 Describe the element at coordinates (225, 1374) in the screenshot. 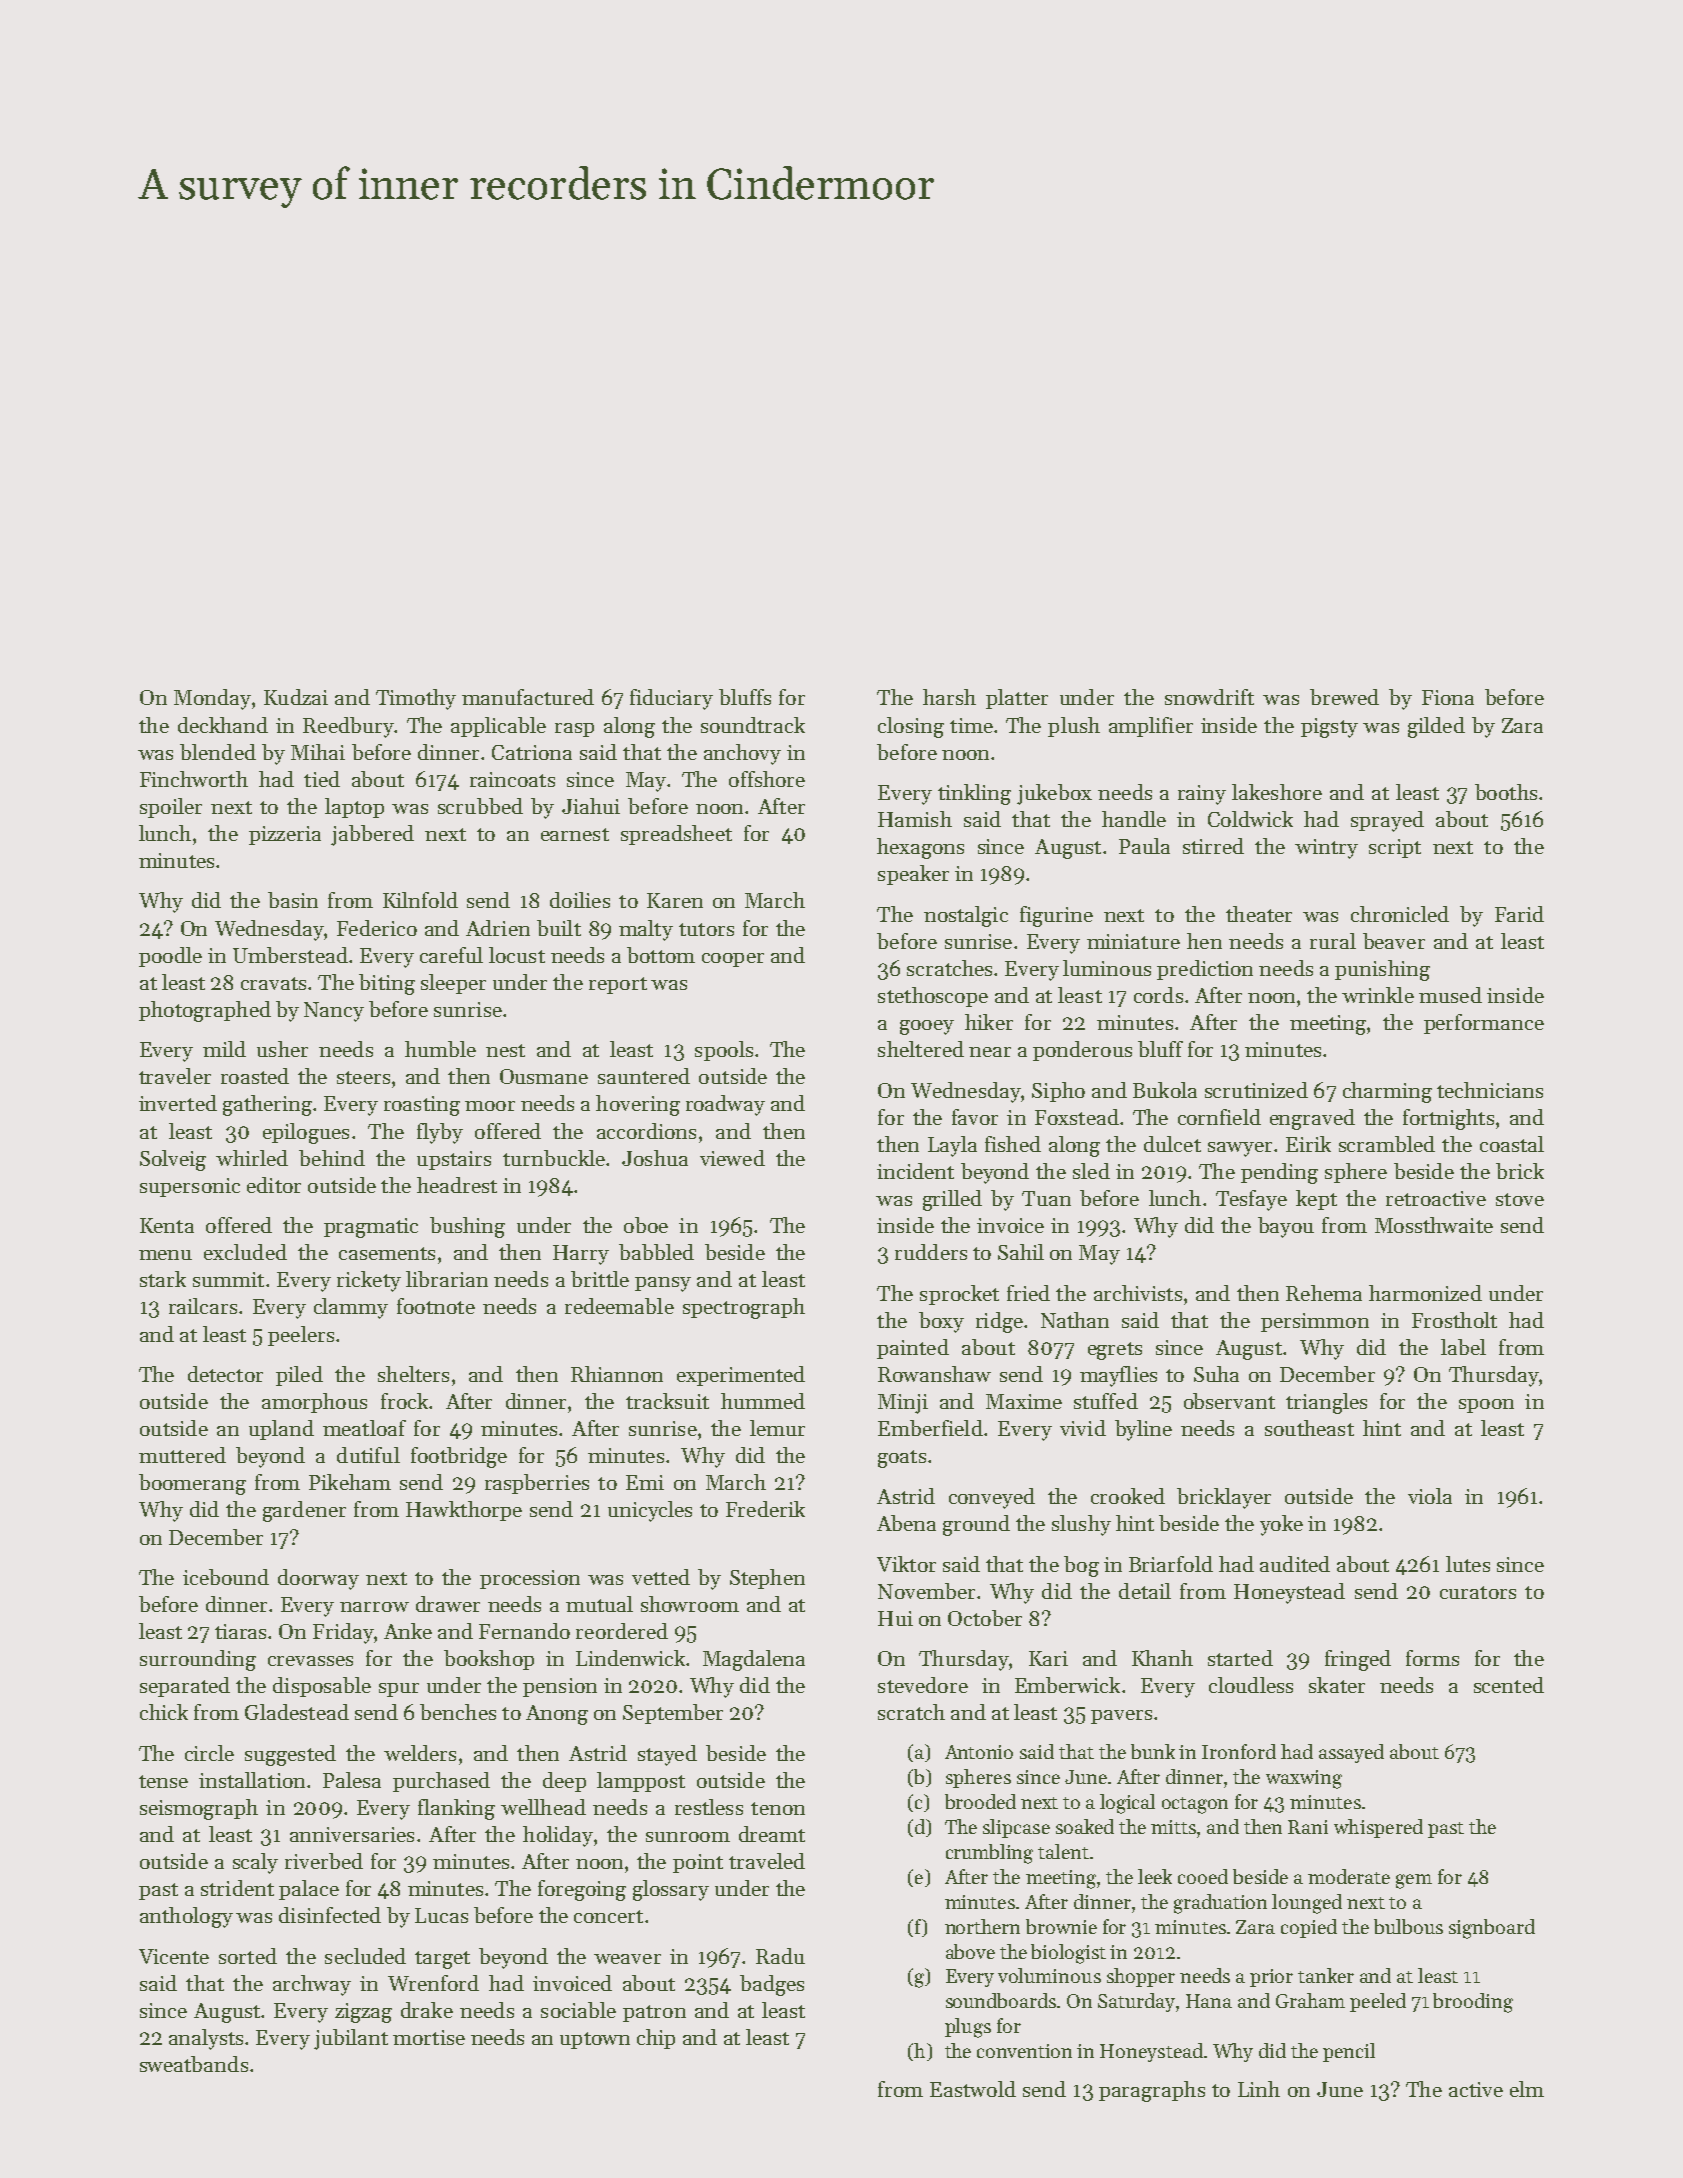

I see `detector` at that location.
